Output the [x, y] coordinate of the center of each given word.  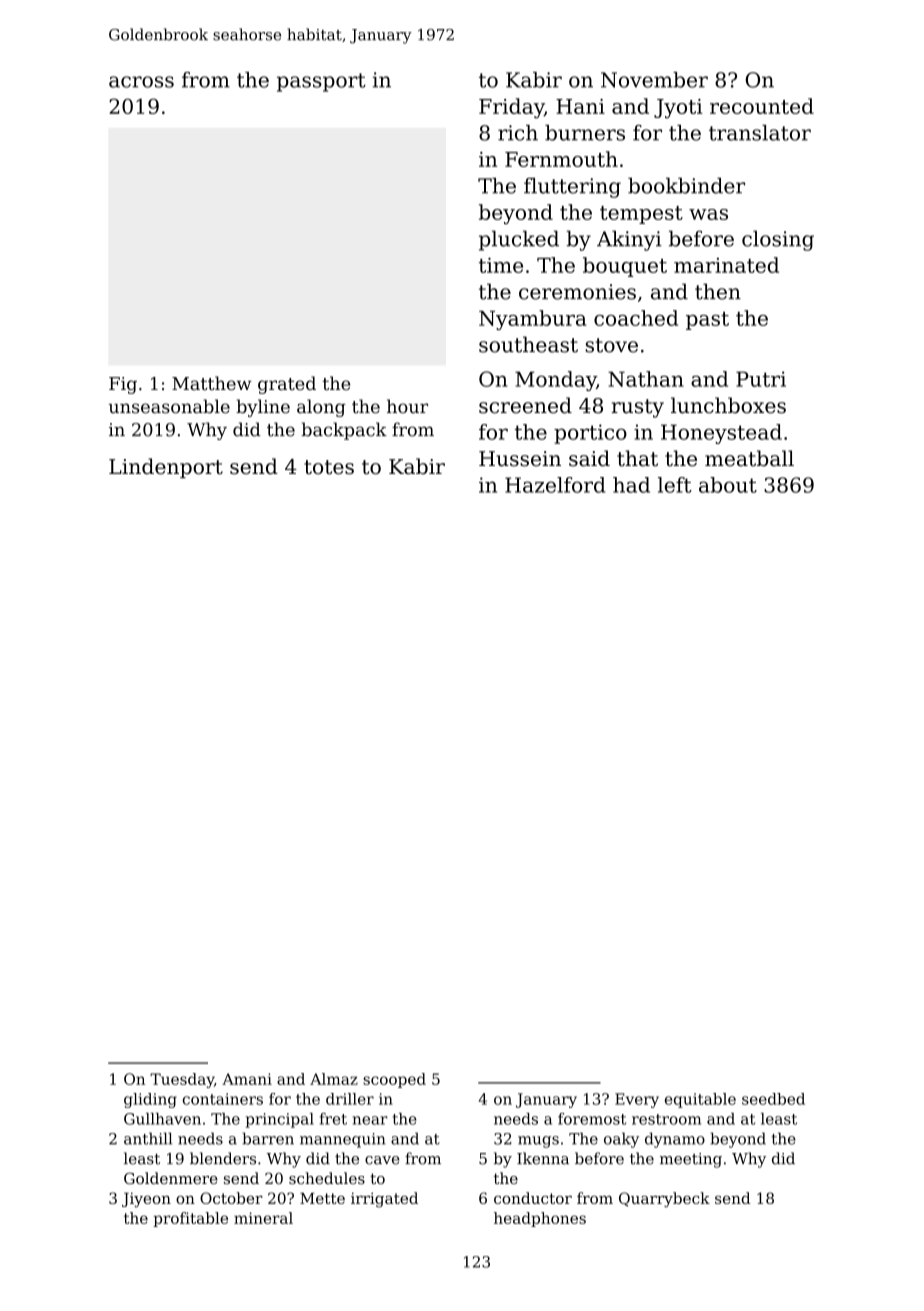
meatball [749, 458]
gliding [150, 1100]
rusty [638, 408]
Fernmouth [561, 159]
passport [321, 82]
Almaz [334, 1079]
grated [287, 385]
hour [407, 406]
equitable [700, 1100]
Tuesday [182, 1080]
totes [329, 467]
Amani [247, 1079]
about [728, 485]
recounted [762, 106]
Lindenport [166, 468]
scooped [394, 1080]
